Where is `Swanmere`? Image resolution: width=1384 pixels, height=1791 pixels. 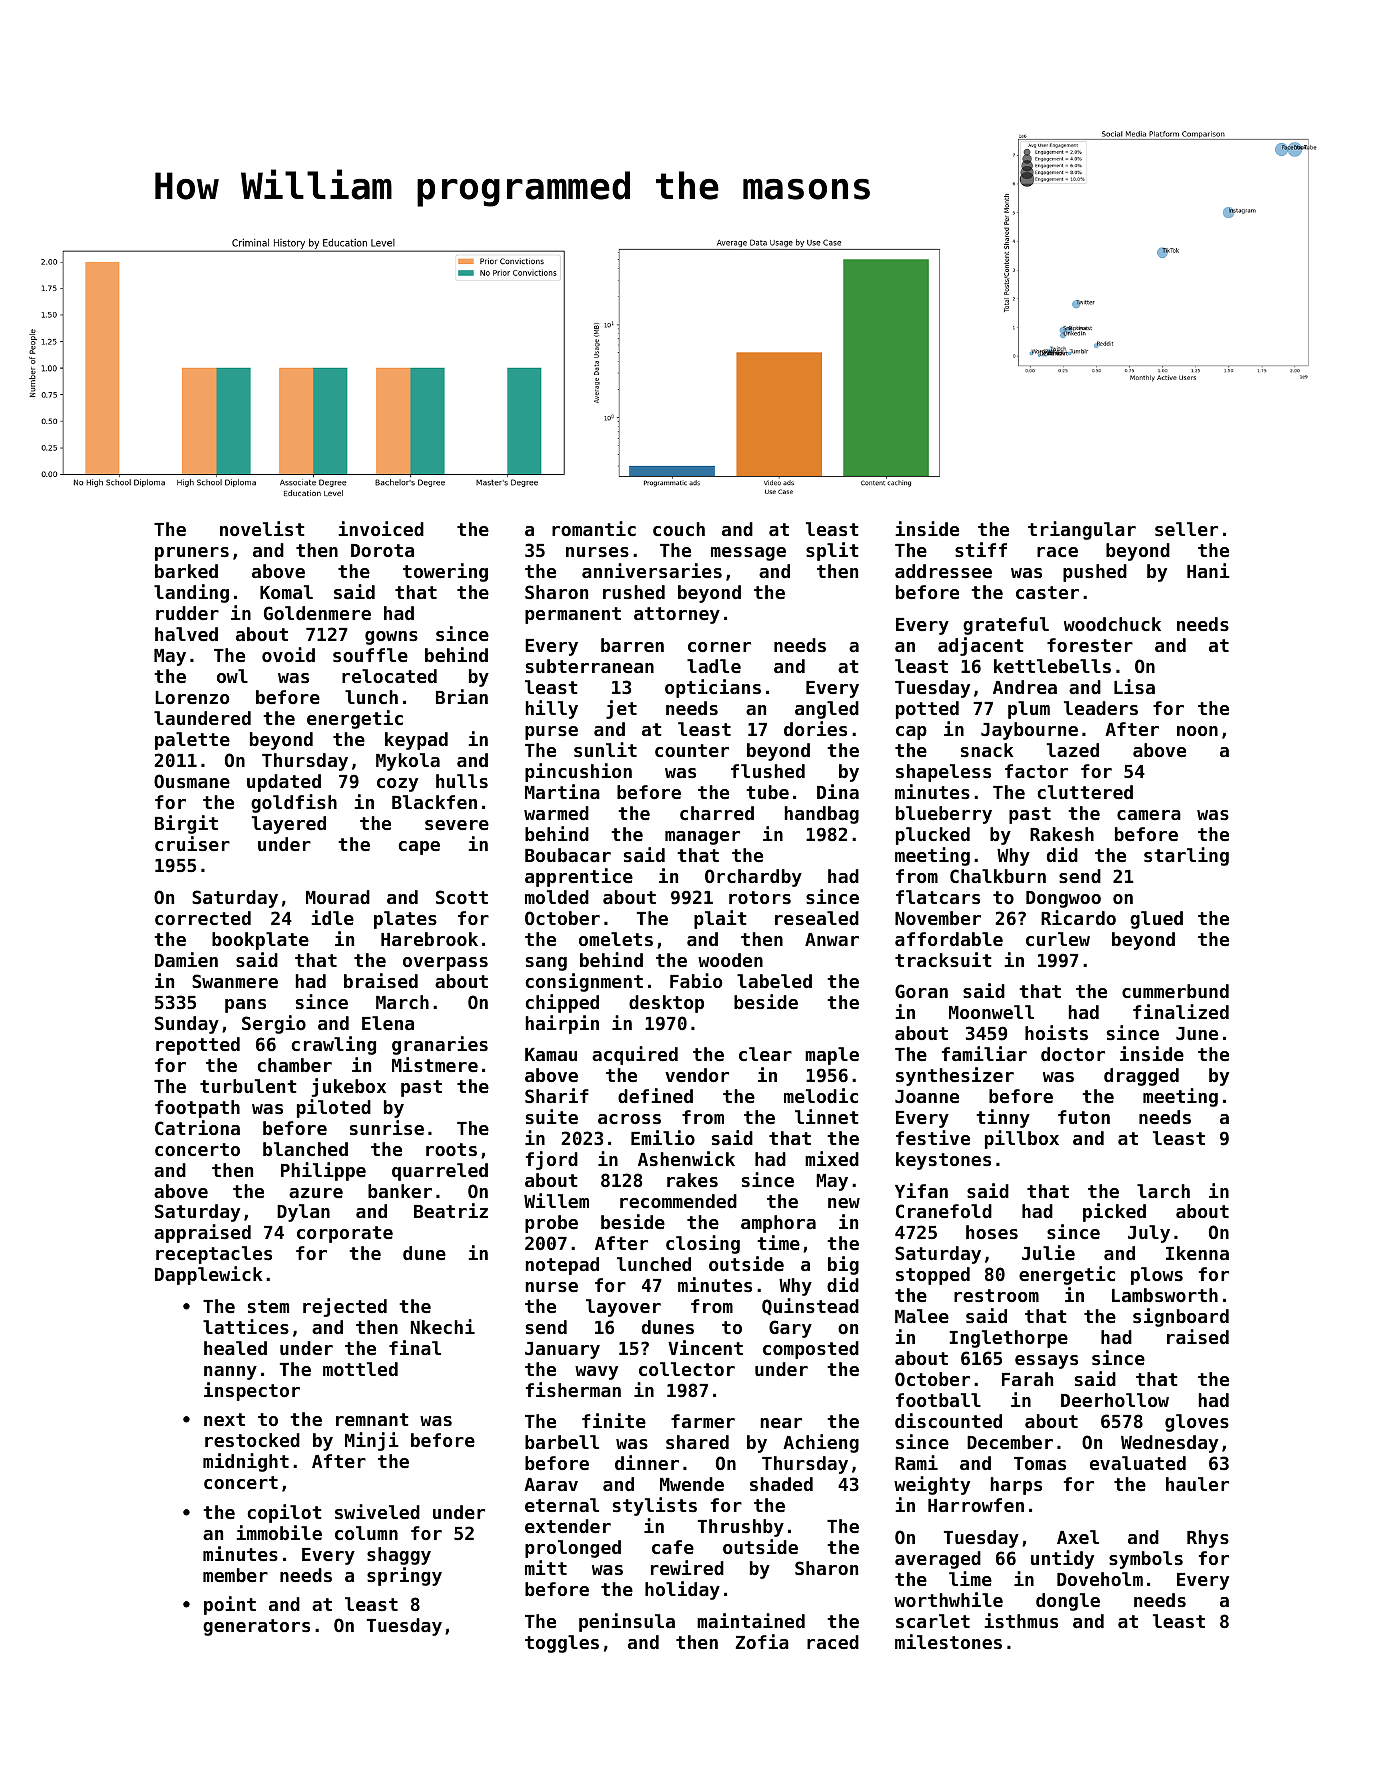 Swanmere is located at coordinates (235, 981).
